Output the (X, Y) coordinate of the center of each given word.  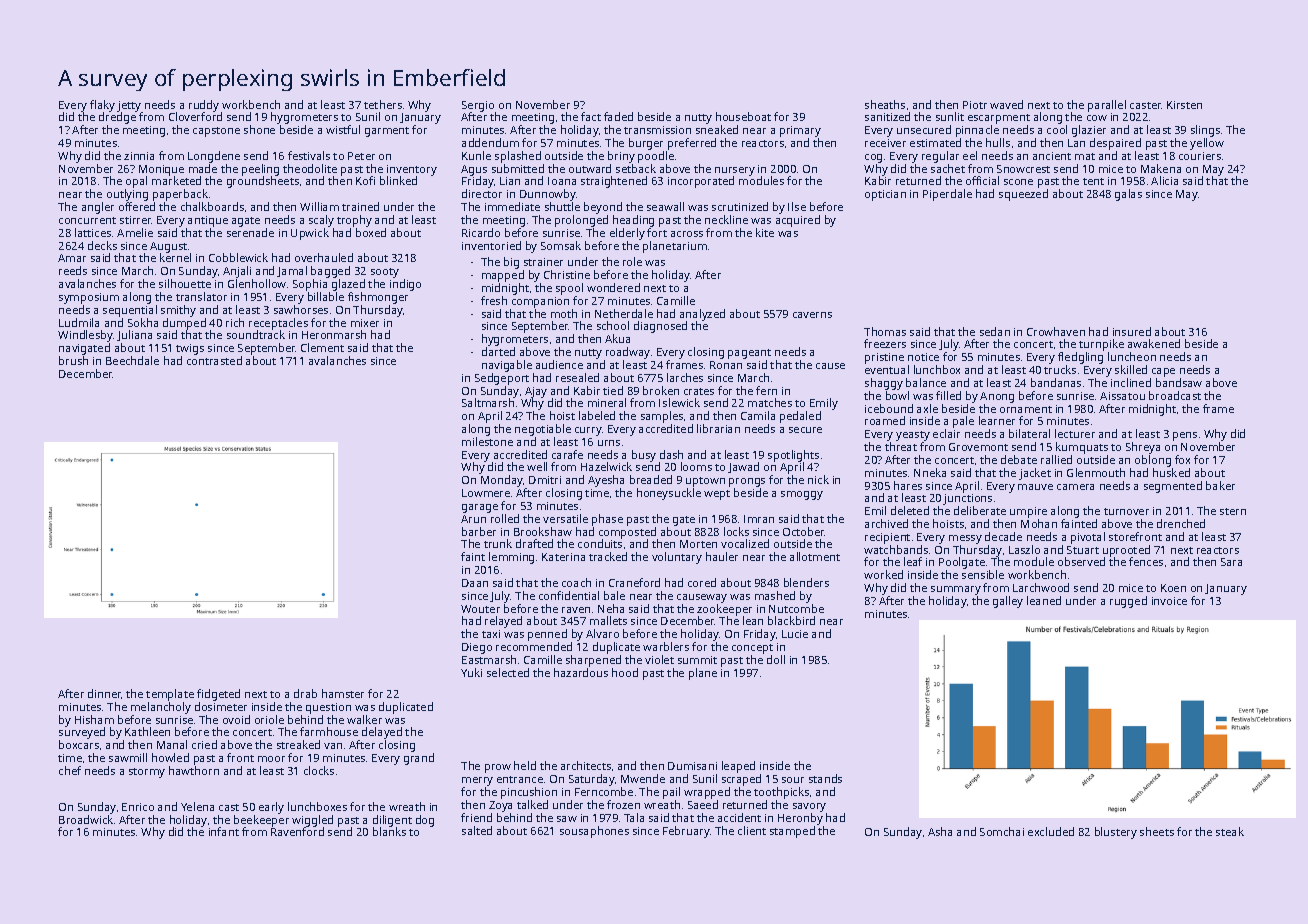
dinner (105, 694)
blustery (1116, 833)
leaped (738, 767)
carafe (567, 454)
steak (1230, 831)
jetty (129, 106)
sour (793, 780)
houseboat (743, 116)
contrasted (214, 360)
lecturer (1075, 433)
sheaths (885, 104)
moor (271, 759)
